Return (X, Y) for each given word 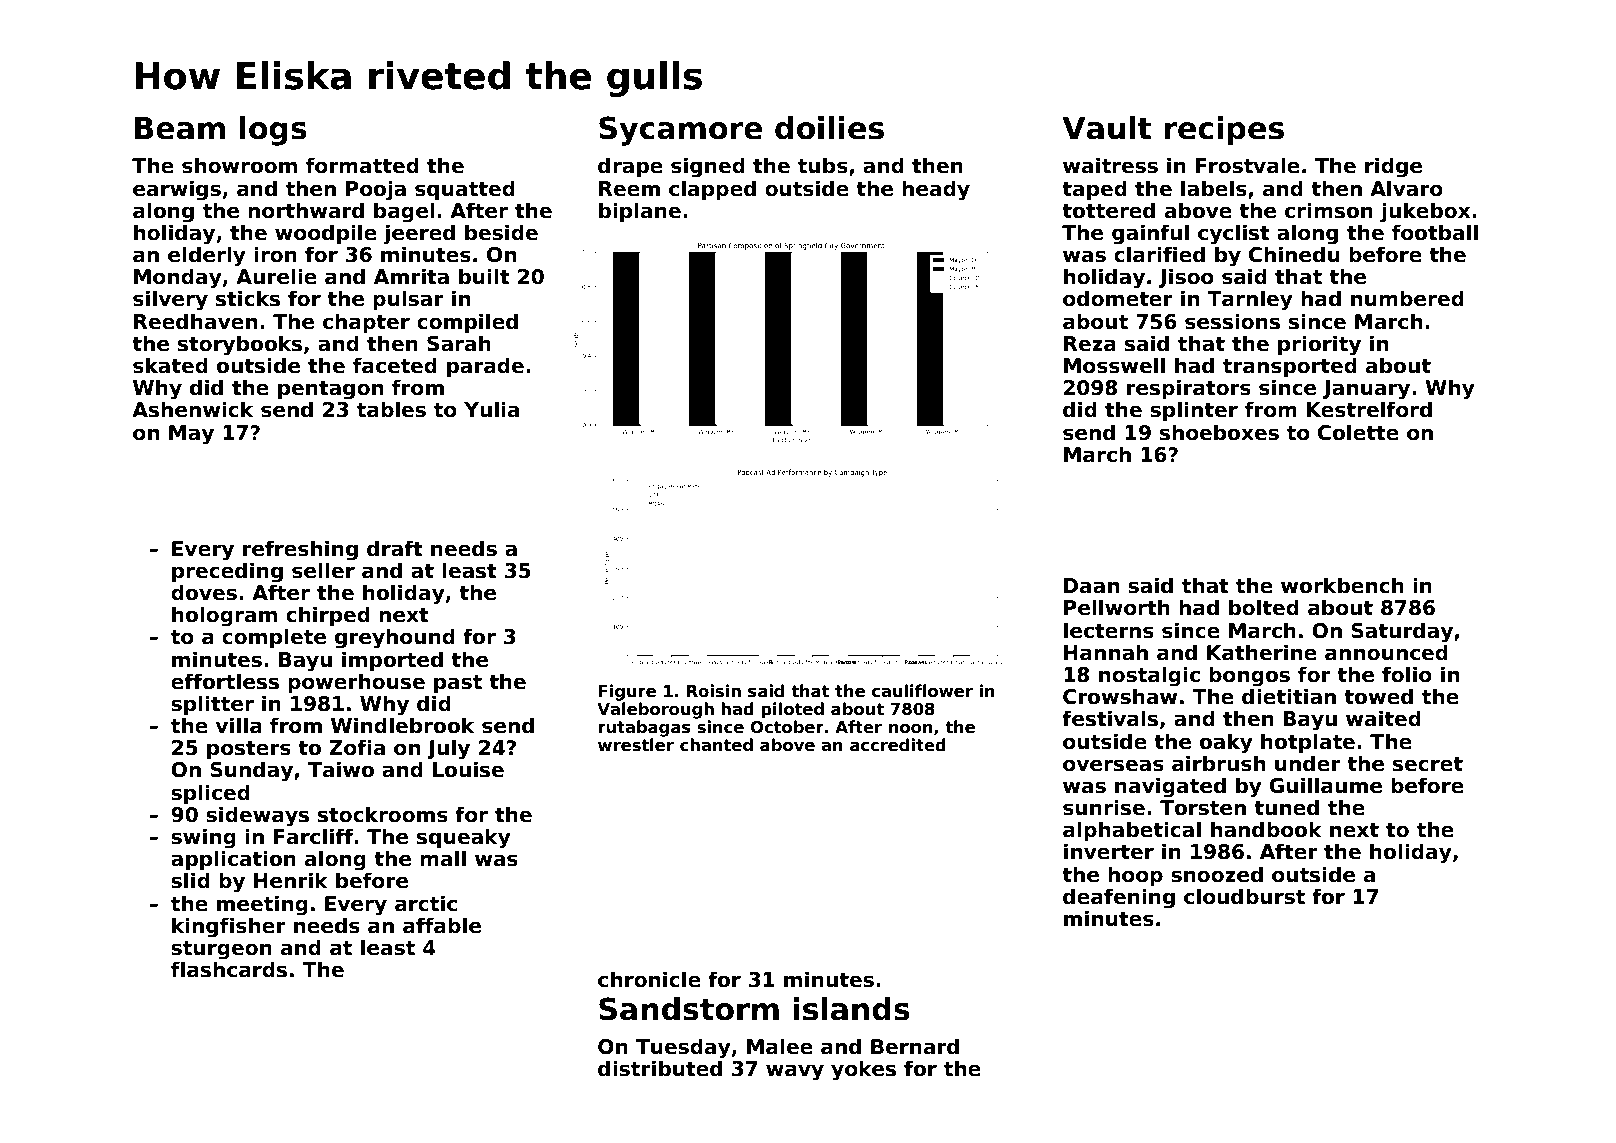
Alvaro (1406, 188)
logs (273, 131)
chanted (716, 745)
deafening (1119, 898)
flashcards (229, 969)
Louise (468, 769)
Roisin (714, 691)
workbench (1342, 585)
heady (936, 190)
